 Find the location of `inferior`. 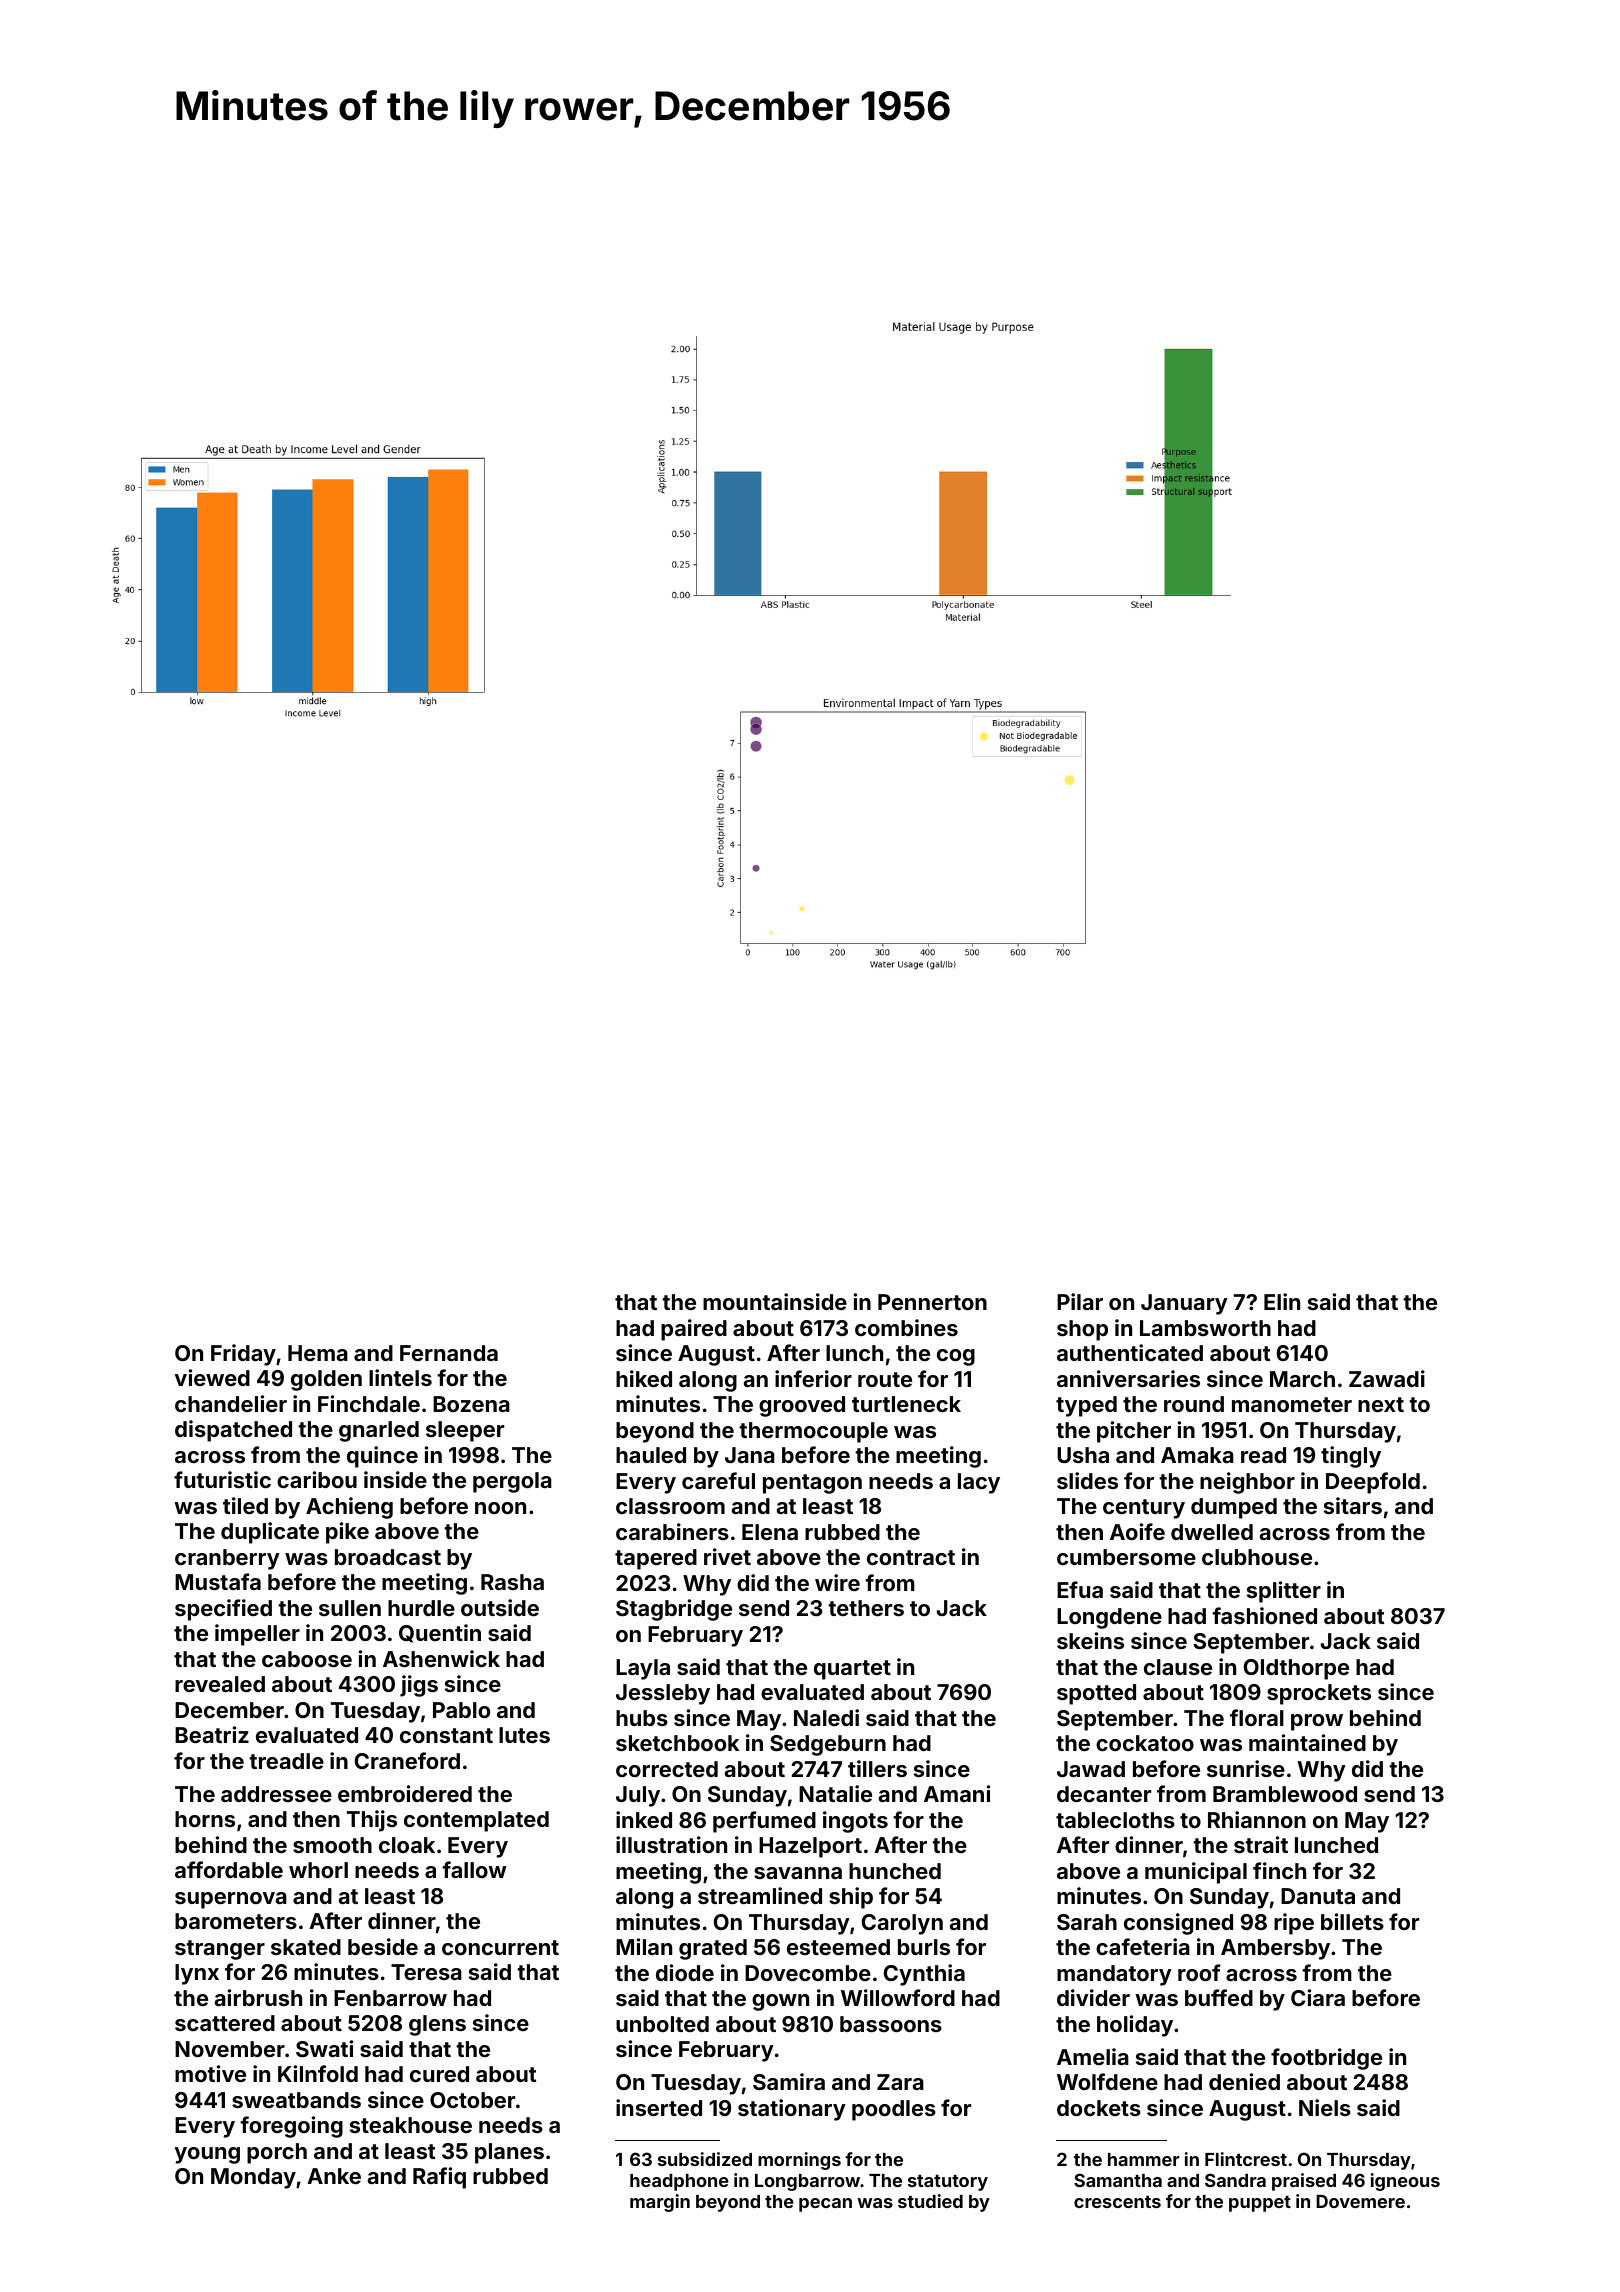

inferior is located at coordinates (813, 1378).
